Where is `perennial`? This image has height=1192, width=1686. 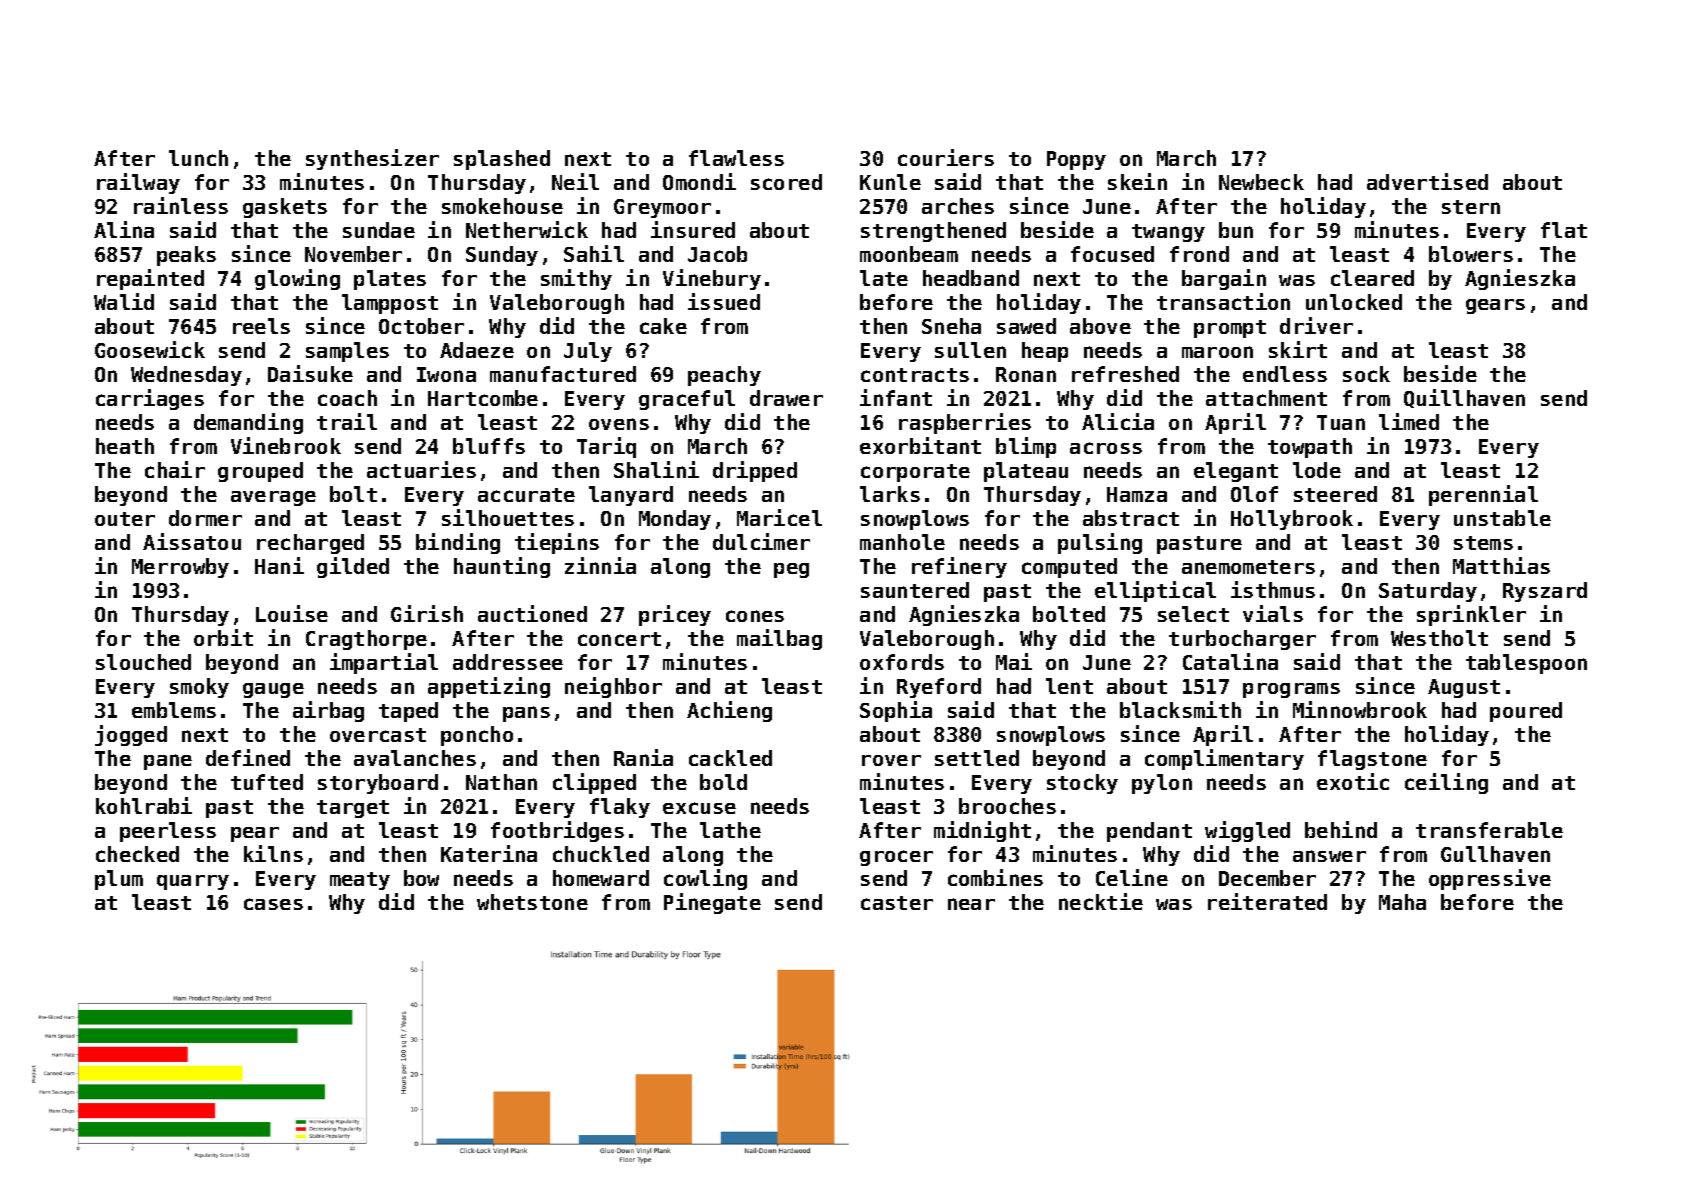
perennial is located at coordinates (1483, 495).
